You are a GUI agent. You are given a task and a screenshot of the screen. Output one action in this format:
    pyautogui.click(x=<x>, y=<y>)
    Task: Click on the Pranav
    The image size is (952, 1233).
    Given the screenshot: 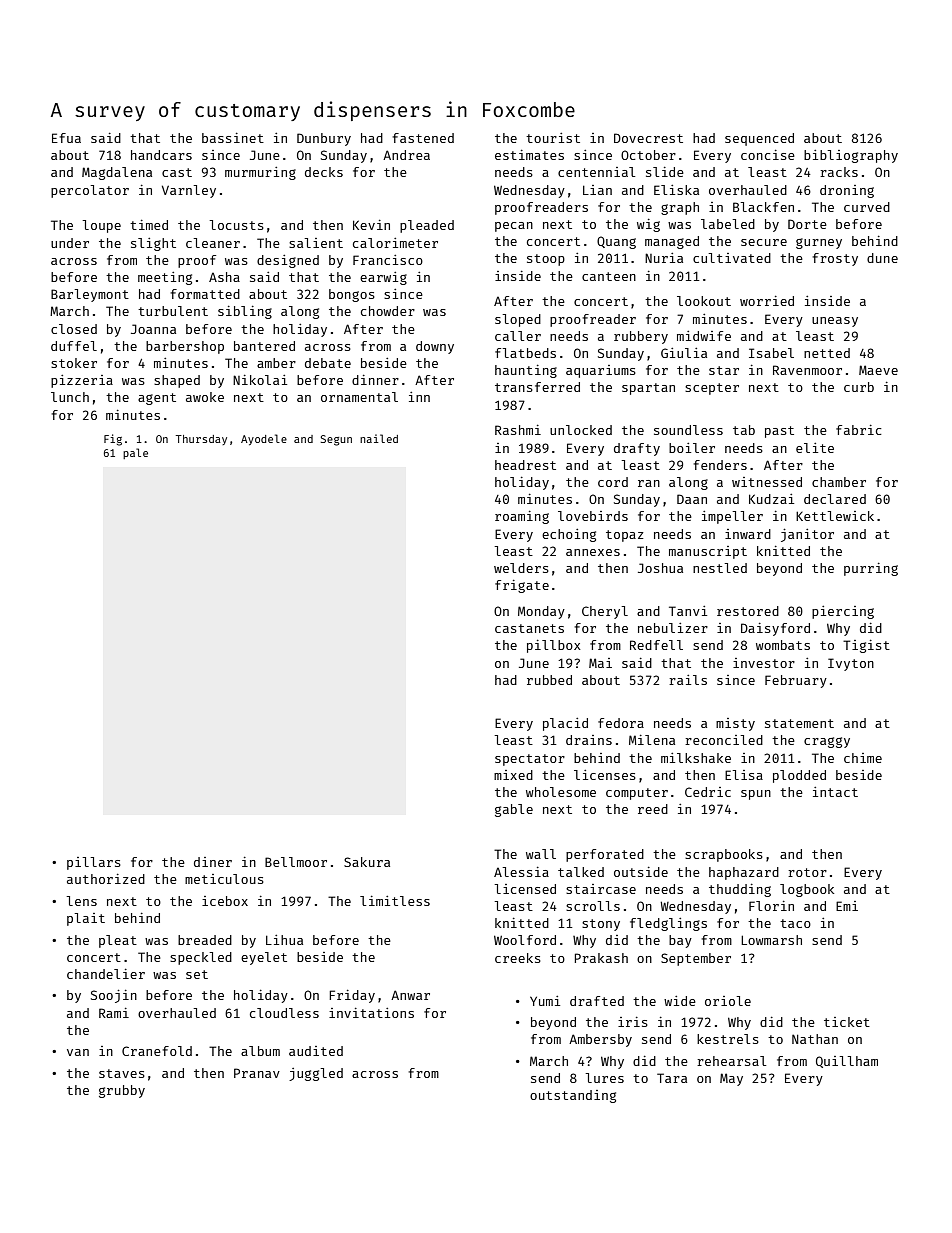 What is the action you would take?
    pyautogui.click(x=257, y=1073)
